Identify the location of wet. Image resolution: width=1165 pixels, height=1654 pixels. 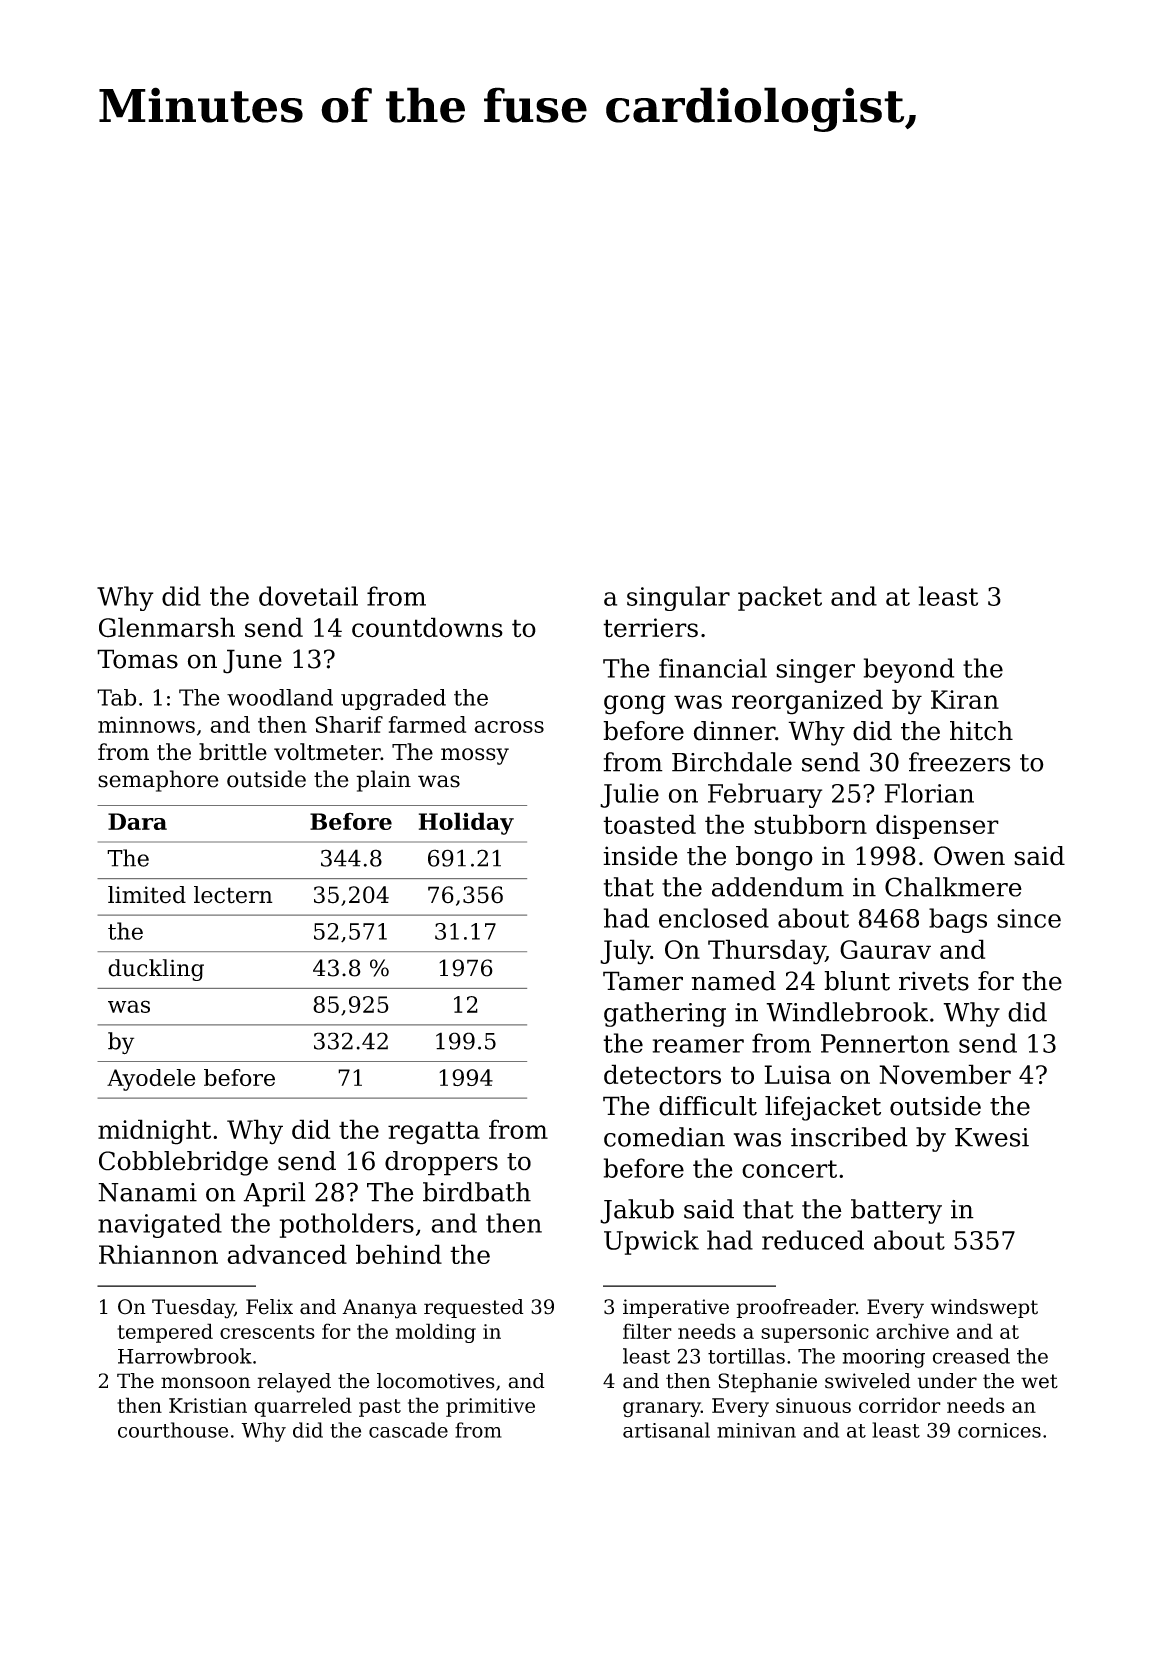
(1039, 1381).
